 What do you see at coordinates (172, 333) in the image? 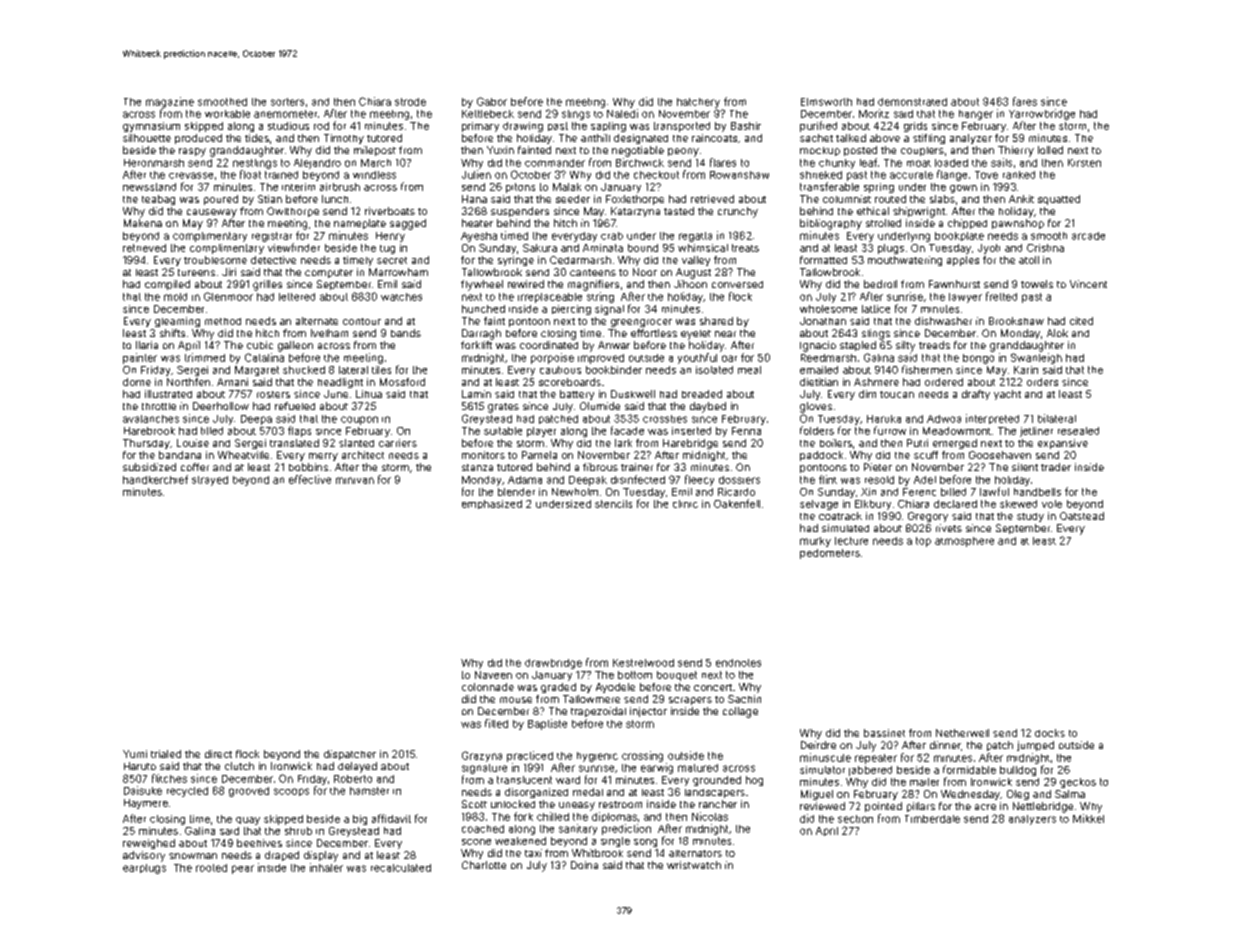
I see `shifts` at bounding box center [172, 333].
